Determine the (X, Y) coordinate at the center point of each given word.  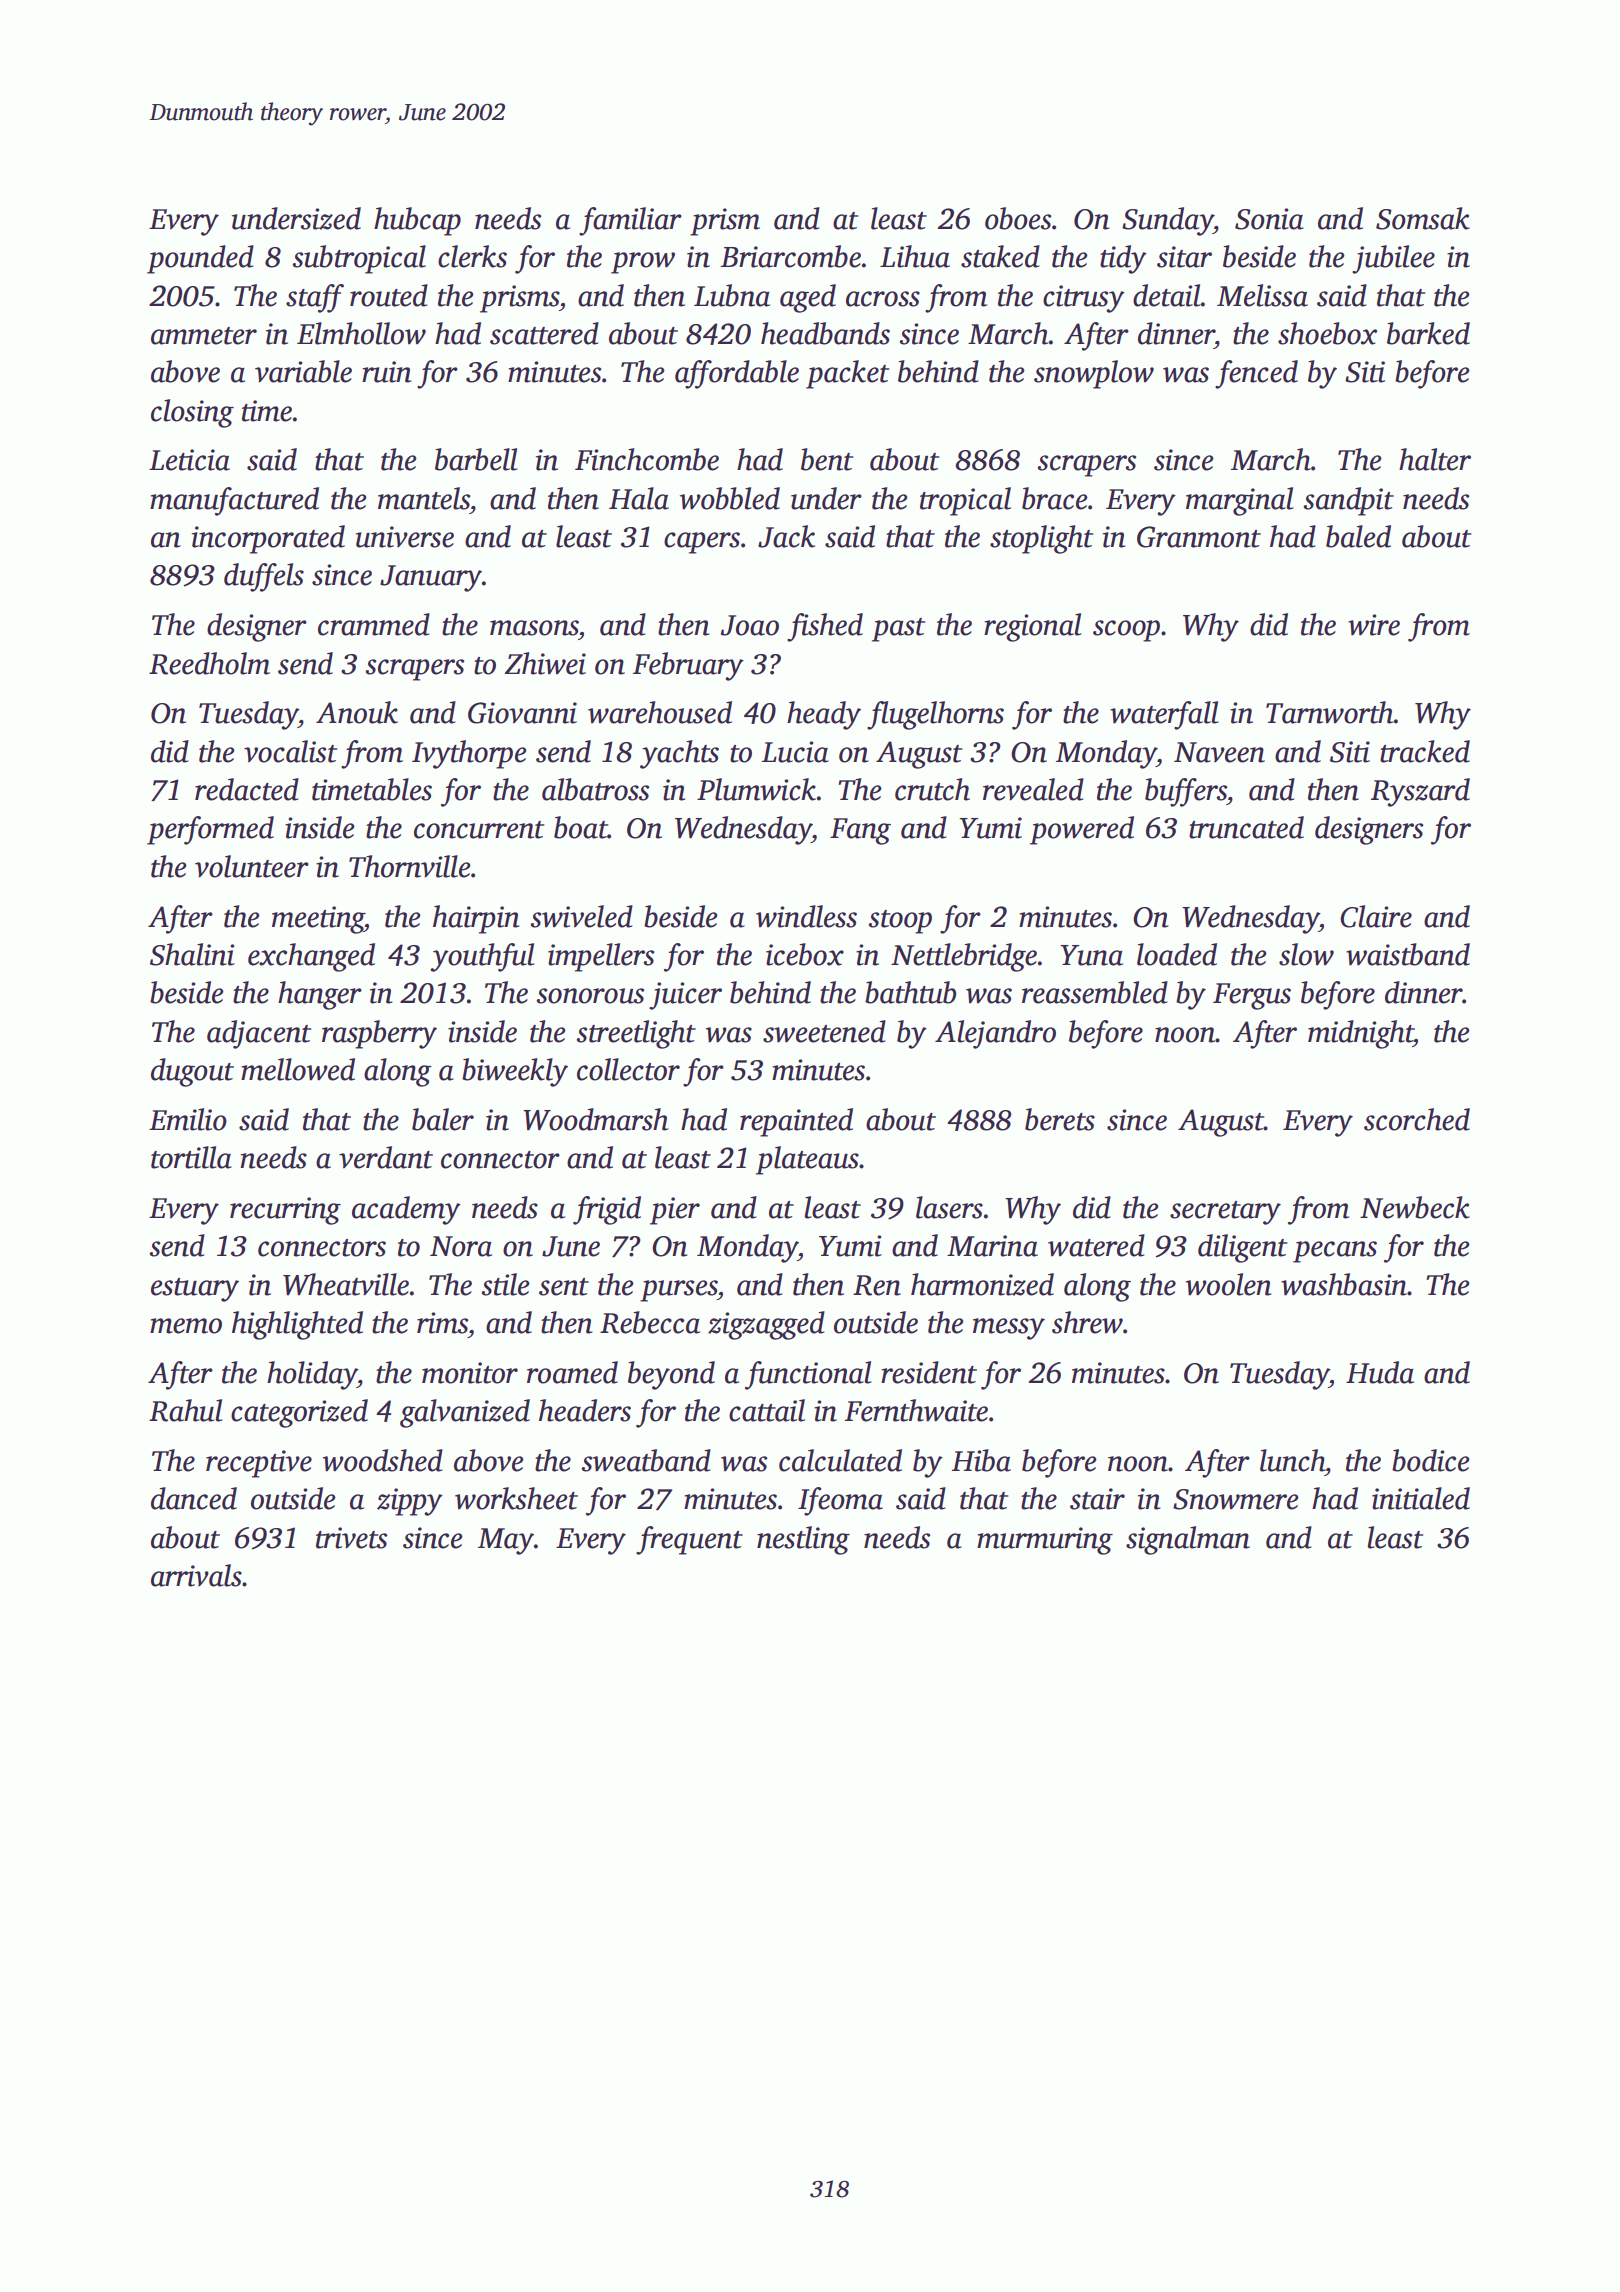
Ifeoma (840, 1501)
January (431, 578)
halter (1435, 459)
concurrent (479, 830)
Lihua (915, 256)
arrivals (196, 1575)
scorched (1417, 1119)
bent (827, 459)
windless (806, 916)
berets (1060, 1119)
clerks (472, 256)
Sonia (1269, 219)
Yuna (1091, 955)
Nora (461, 1246)
